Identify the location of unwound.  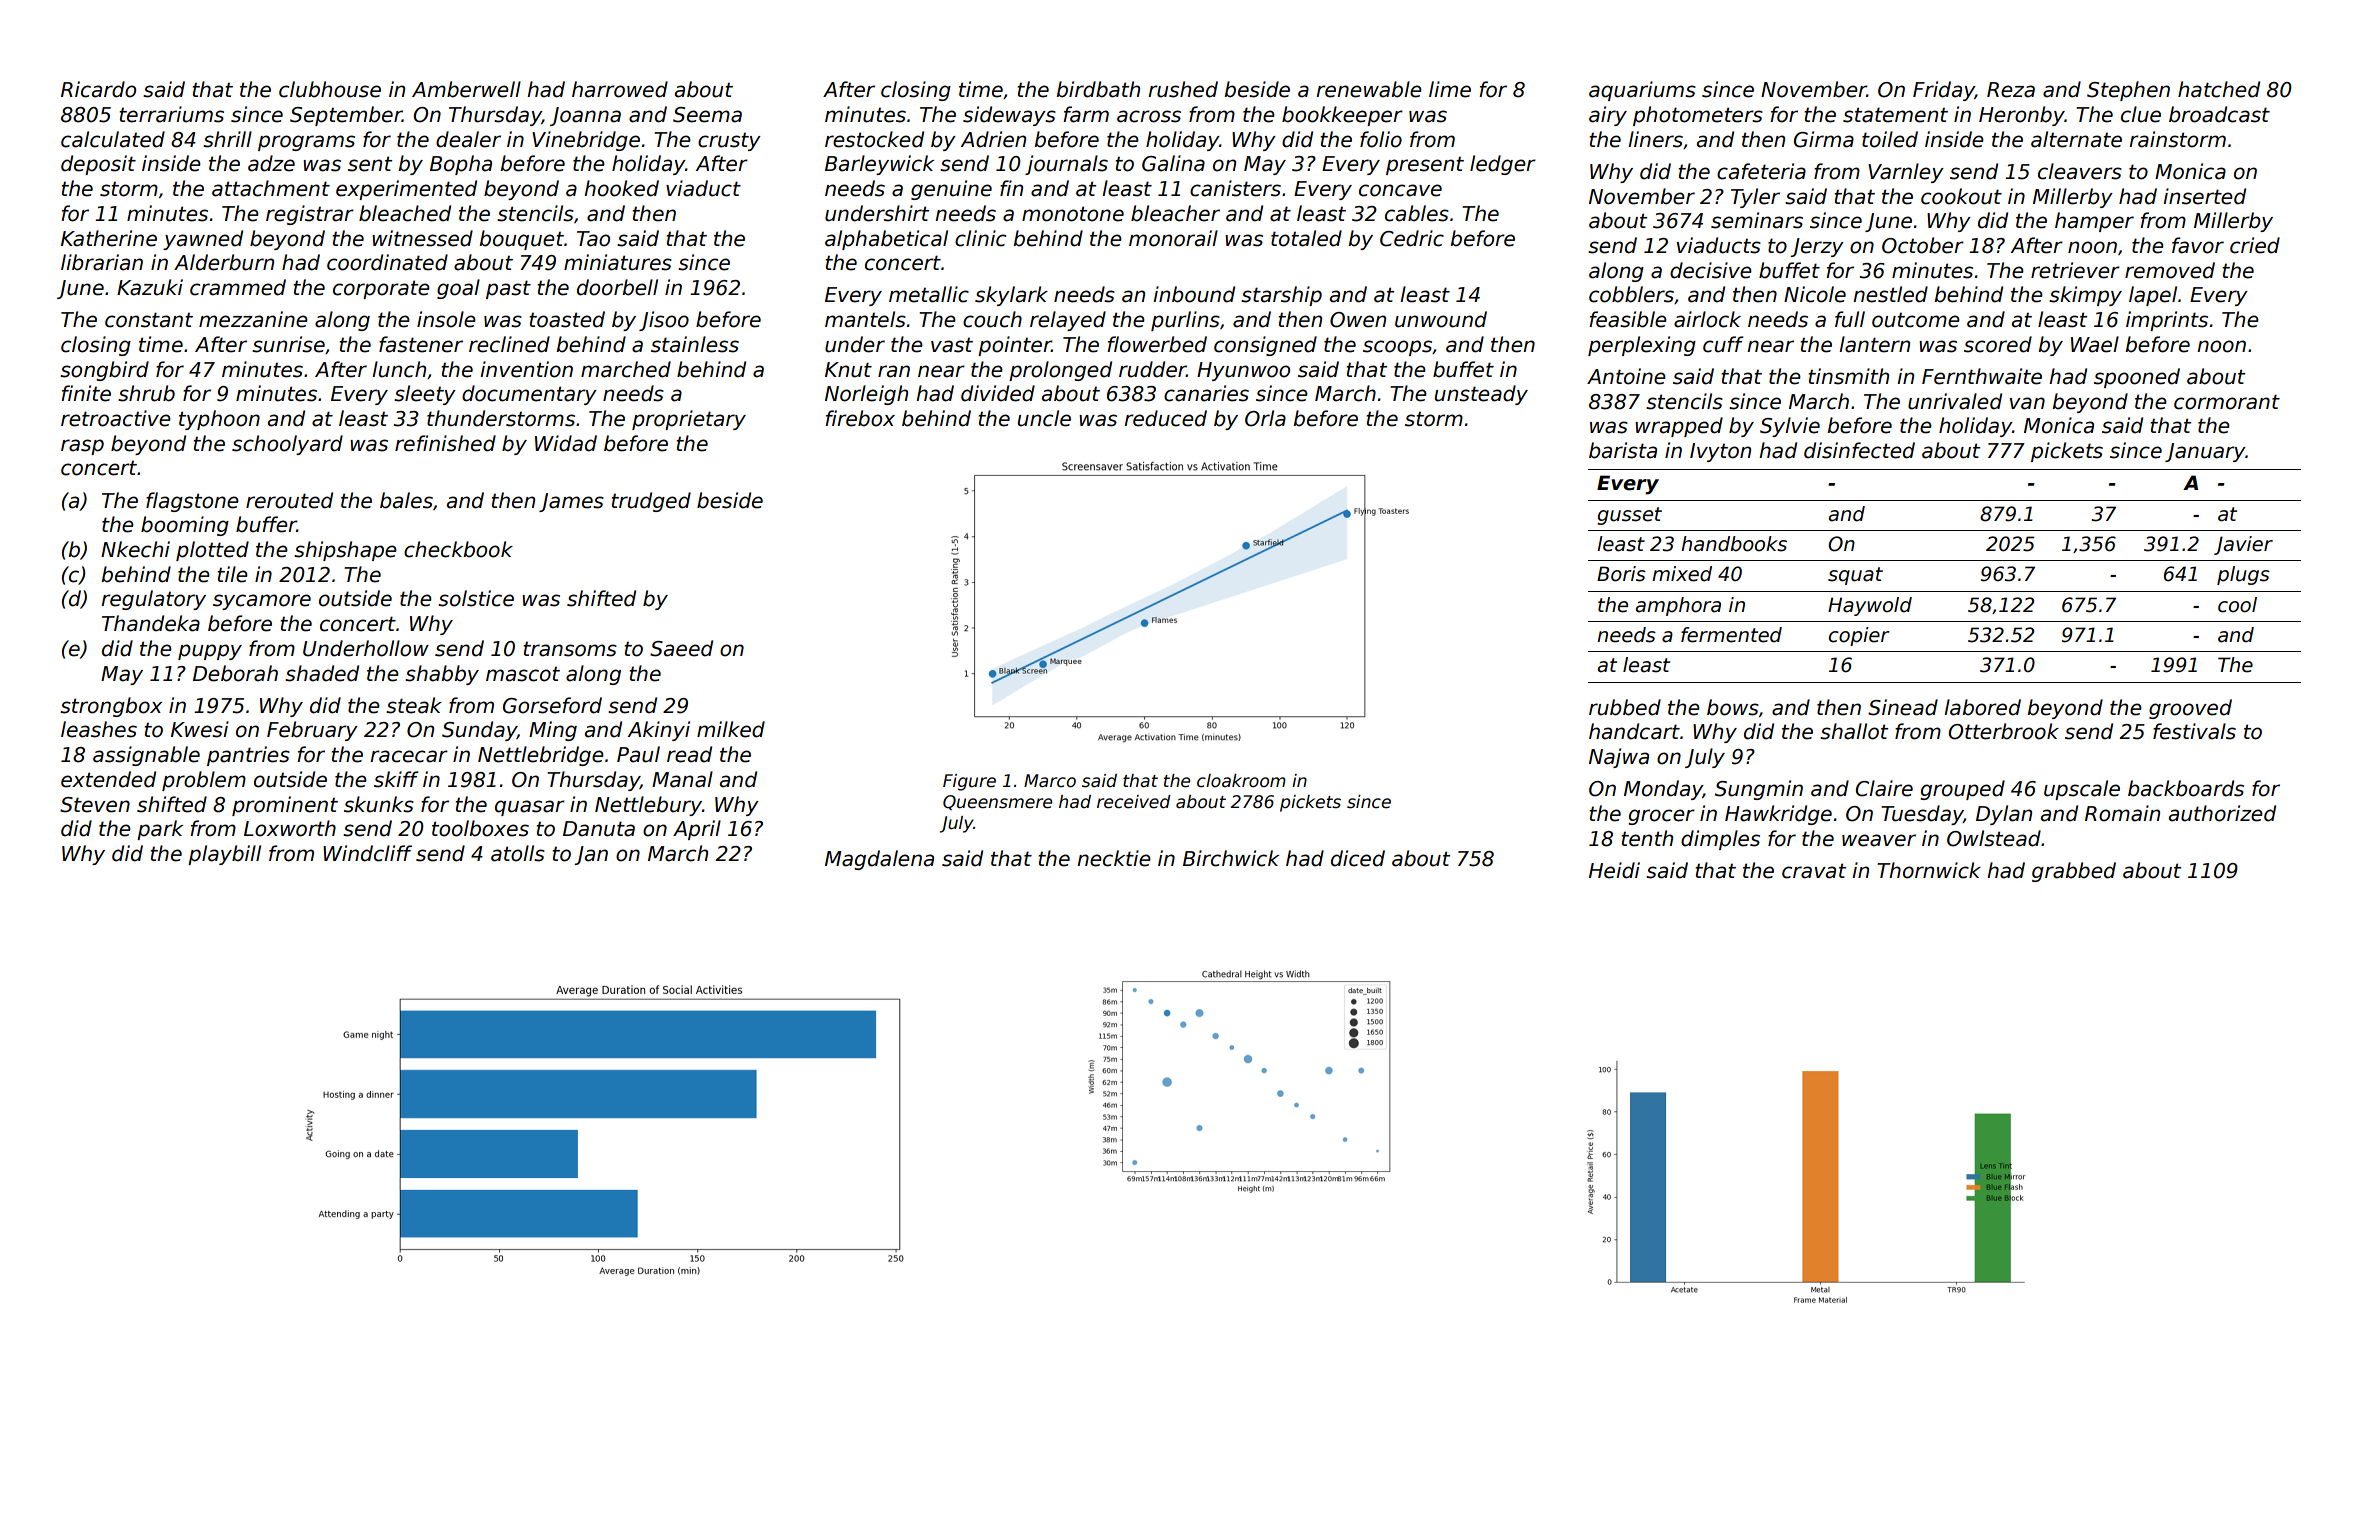
(1441, 319).
